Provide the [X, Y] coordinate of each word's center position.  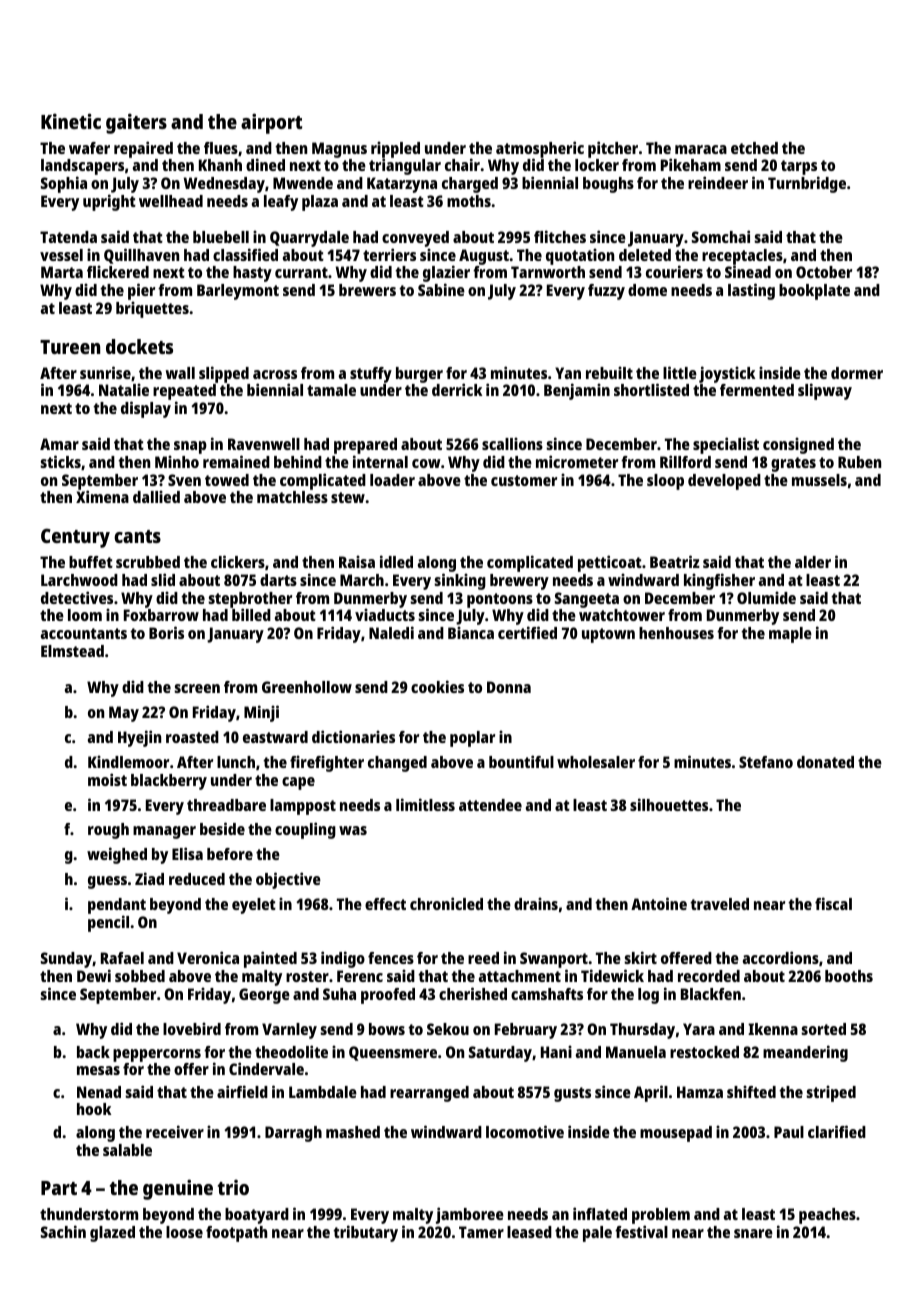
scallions [512, 443]
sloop [665, 482]
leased [529, 1232]
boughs [608, 185]
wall [180, 373]
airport [271, 123]
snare [753, 1233]
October [824, 272]
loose [184, 1232]
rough [108, 831]
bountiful [521, 761]
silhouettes [669, 804]
